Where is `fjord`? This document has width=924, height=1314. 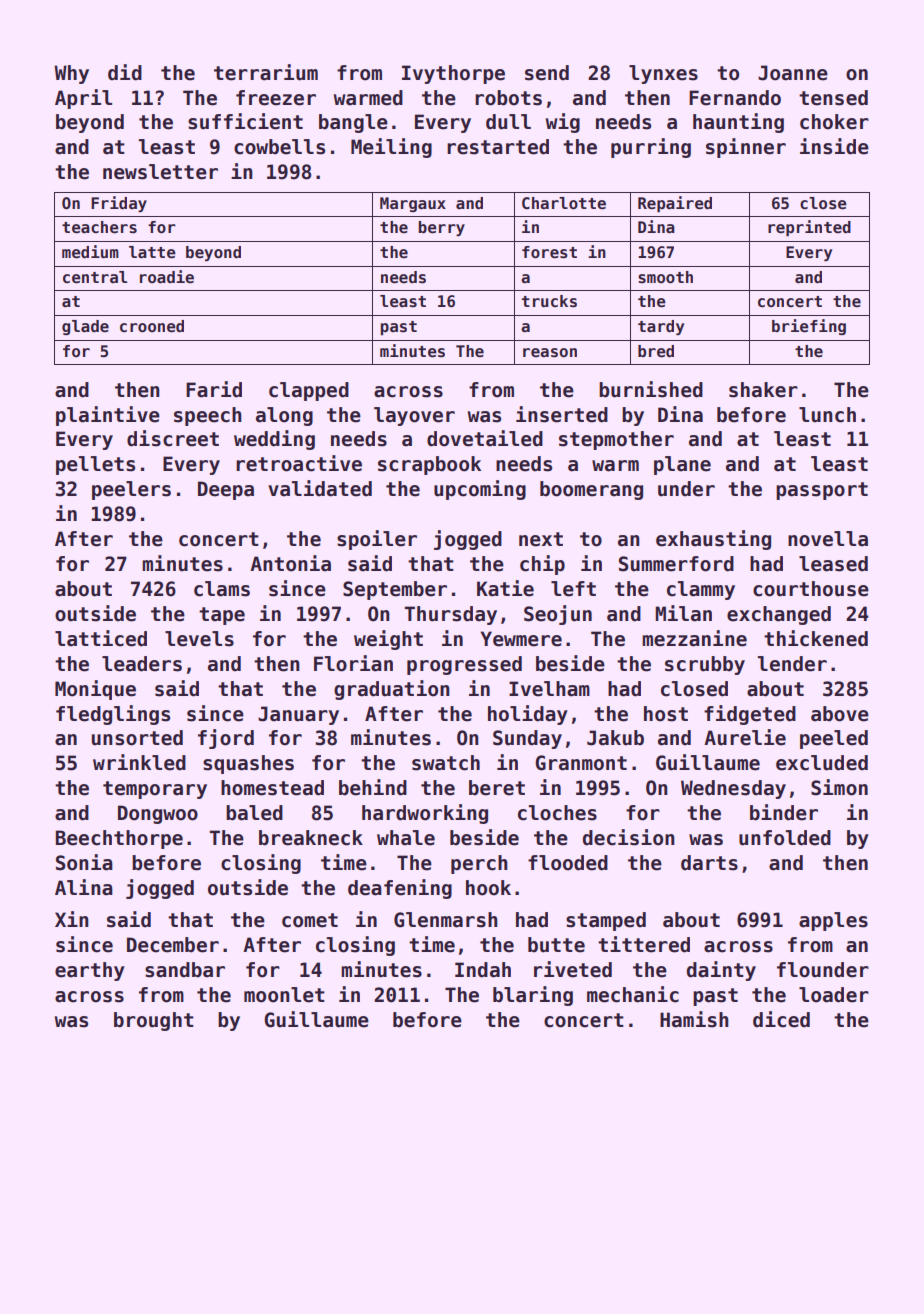 fjord is located at coordinates (226, 739).
